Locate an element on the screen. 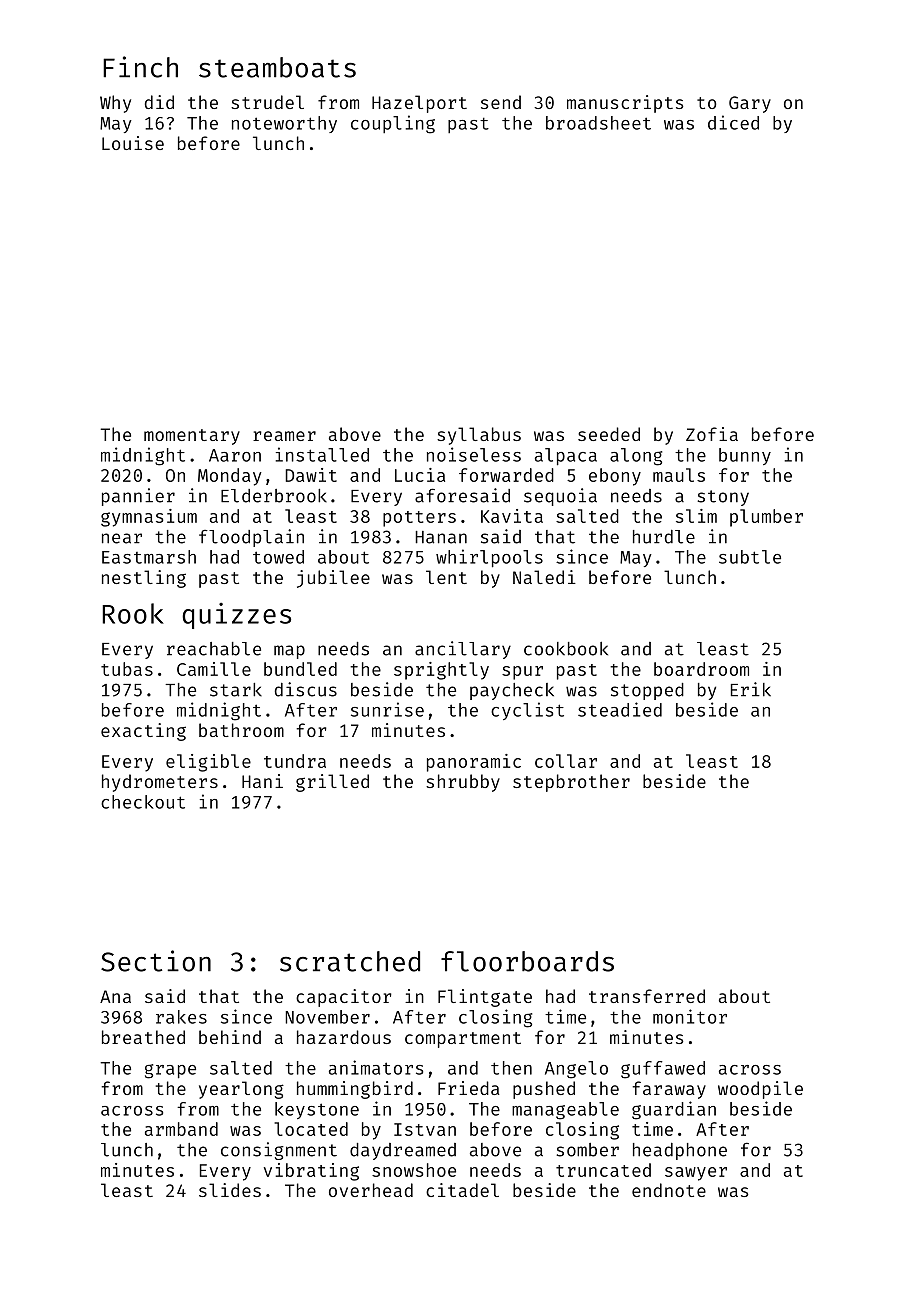 This screenshot has height=1314, width=924. breathed is located at coordinates (143, 1037).
